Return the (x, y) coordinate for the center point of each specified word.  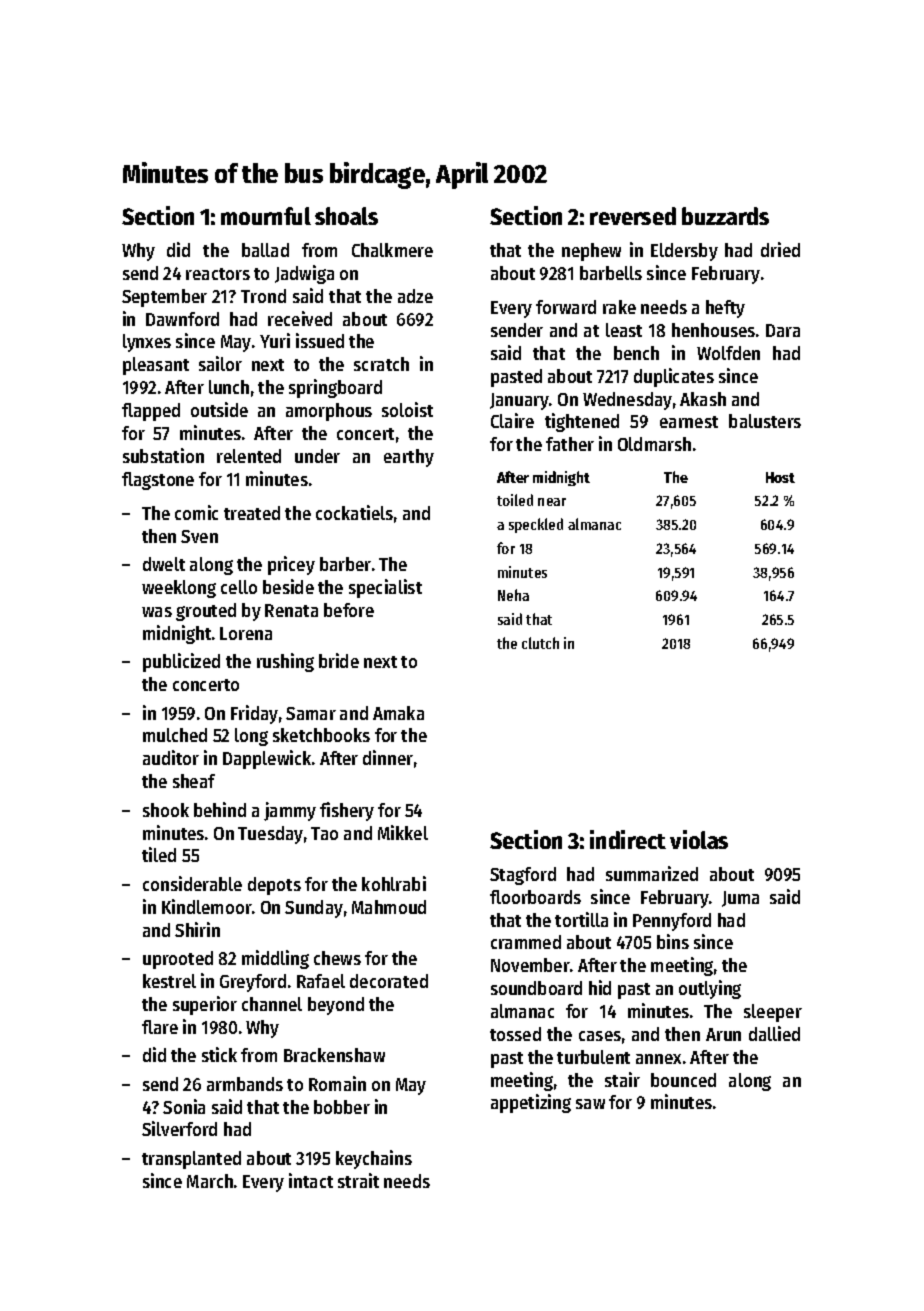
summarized (652, 873)
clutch (540, 643)
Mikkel (403, 832)
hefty (725, 309)
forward (566, 307)
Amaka (398, 713)
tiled (159, 854)
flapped (151, 412)
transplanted (191, 1160)
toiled (515, 500)
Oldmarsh (654, 444)
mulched (175, 735)
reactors (218, 274)
